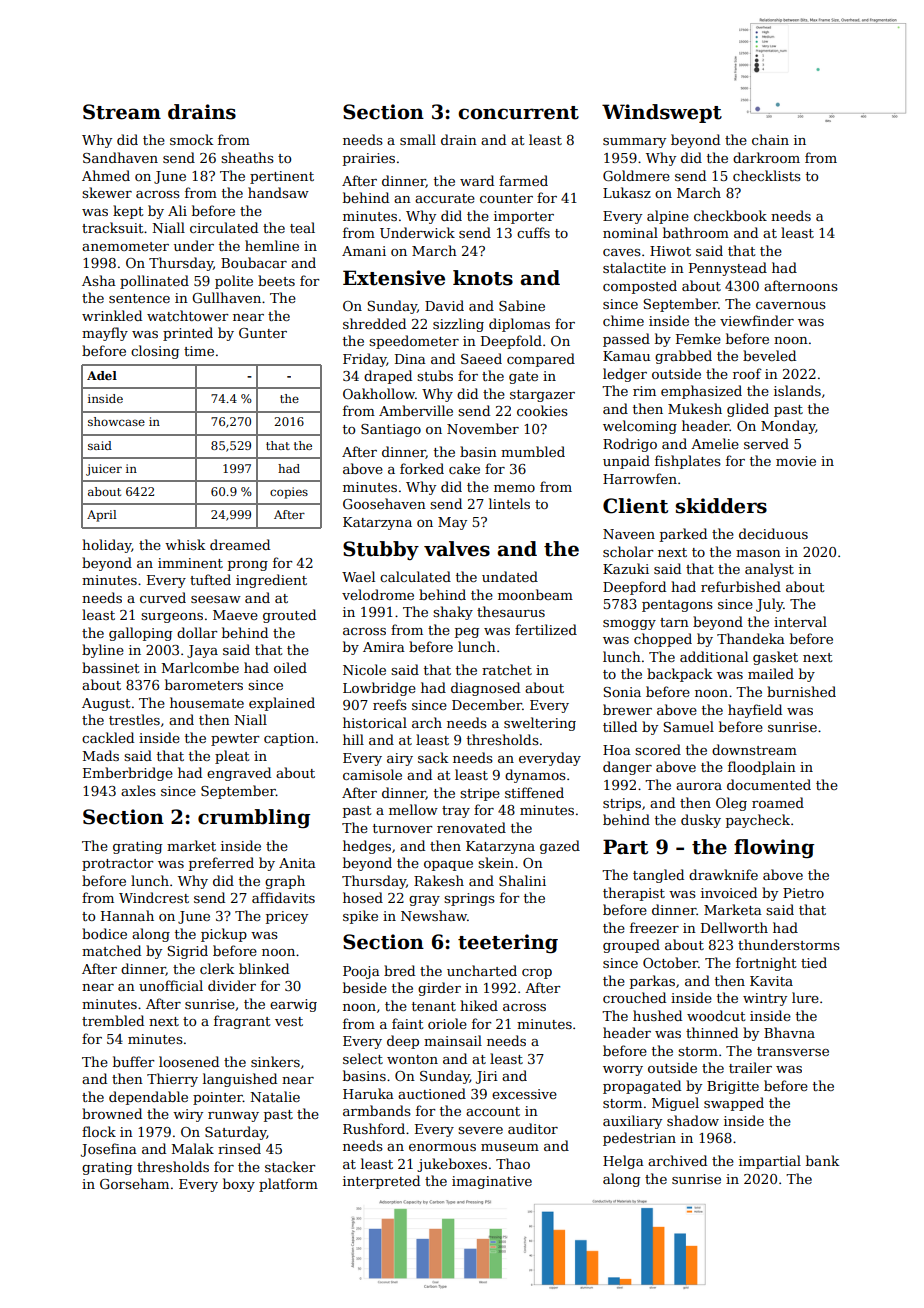 The height and width of the screenshot is (1308, 924). I want to click on copies, so click(289, 493).
